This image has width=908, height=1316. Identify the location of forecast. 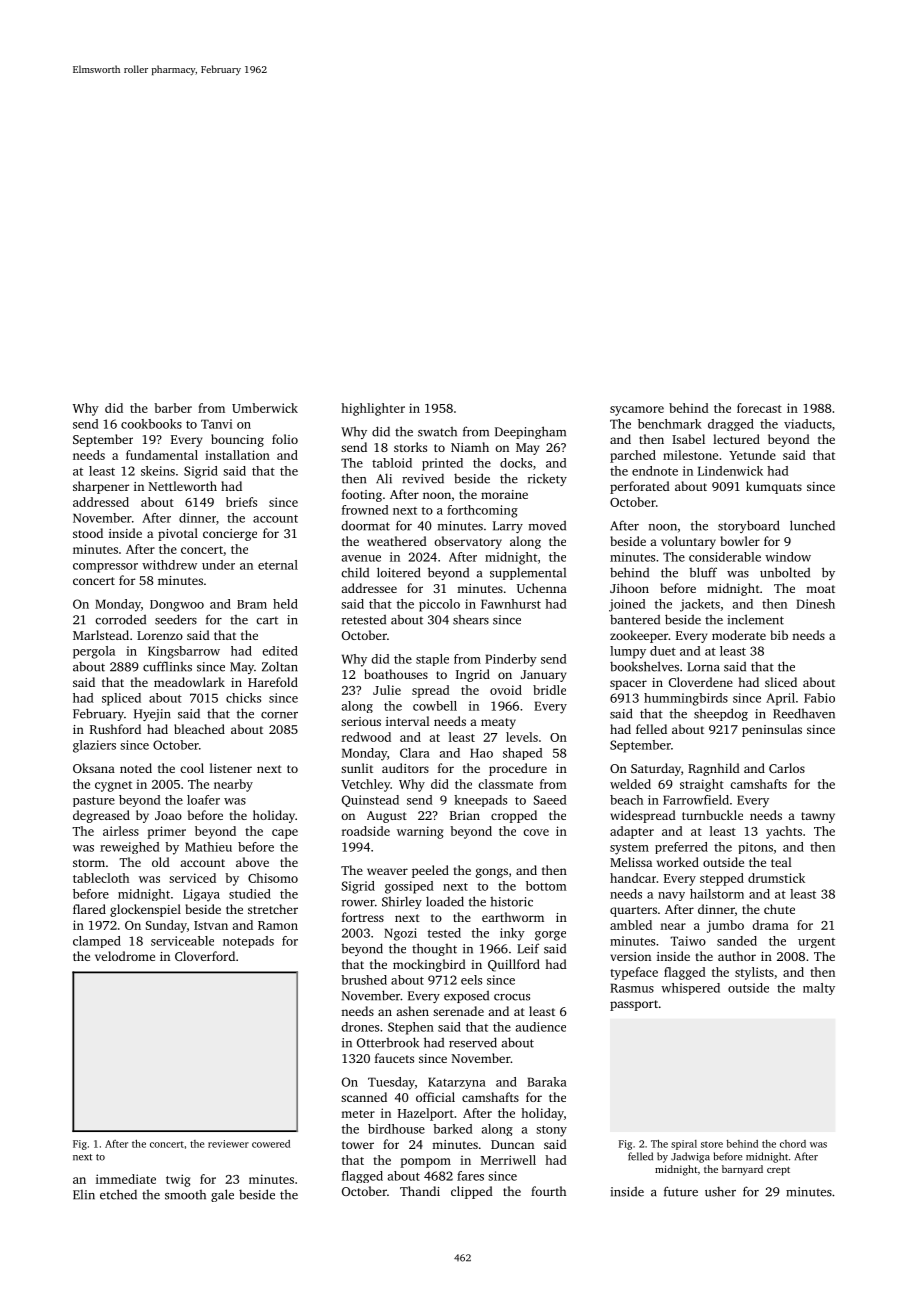
(759, 408).
